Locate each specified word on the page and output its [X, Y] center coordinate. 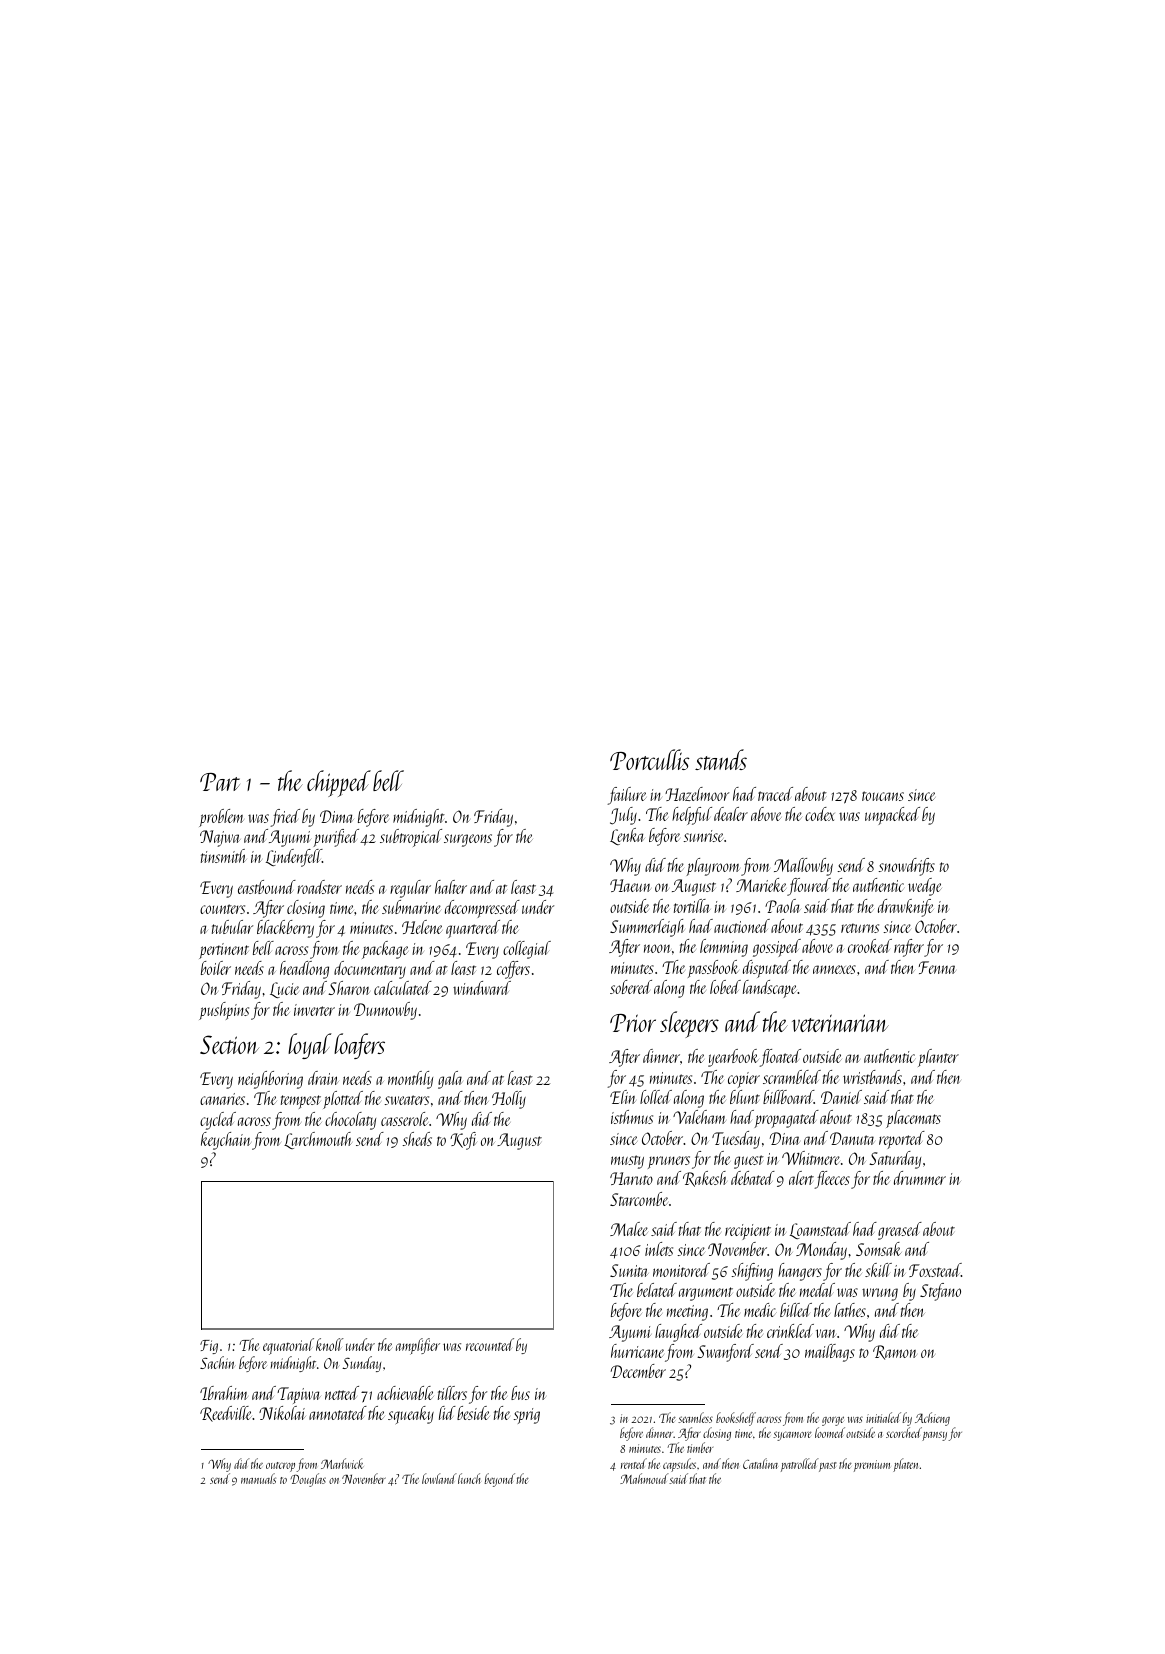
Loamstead [820, 1230]
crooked [870, 946]
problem [221, 818]
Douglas [308, 1480]
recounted [490, 1344]
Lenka [627, 836]
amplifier [418, 1346]
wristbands [872, 1077]
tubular [232, 927]
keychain [226, 1141]
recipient [748, 1232]
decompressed [482, 909]
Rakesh [705, 1179]
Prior [633, 1023]
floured [809, 887]
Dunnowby [385, 1011]
